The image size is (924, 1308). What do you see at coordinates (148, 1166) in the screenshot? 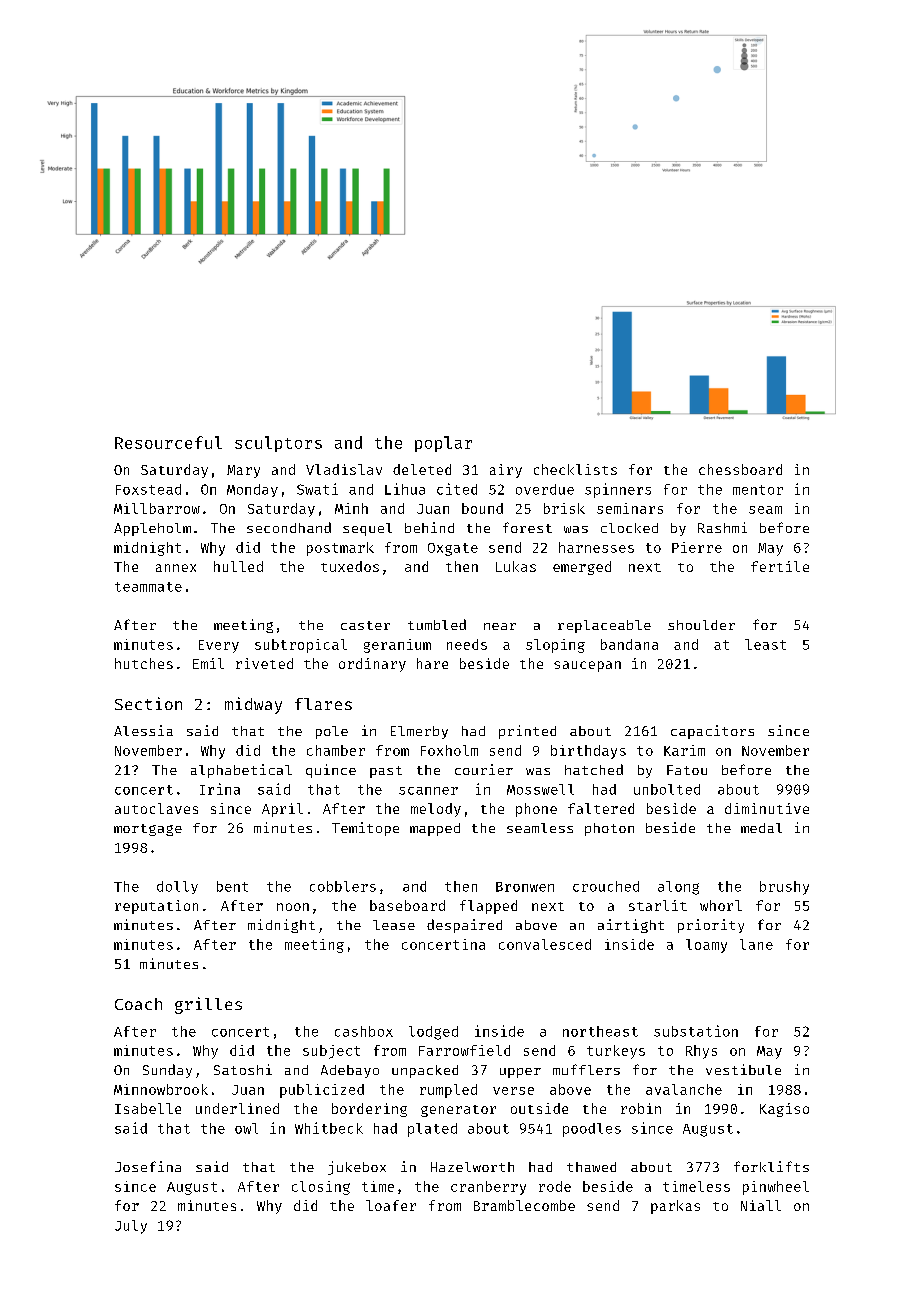
I see `Josefina` at bounding box center [148, 1166].
